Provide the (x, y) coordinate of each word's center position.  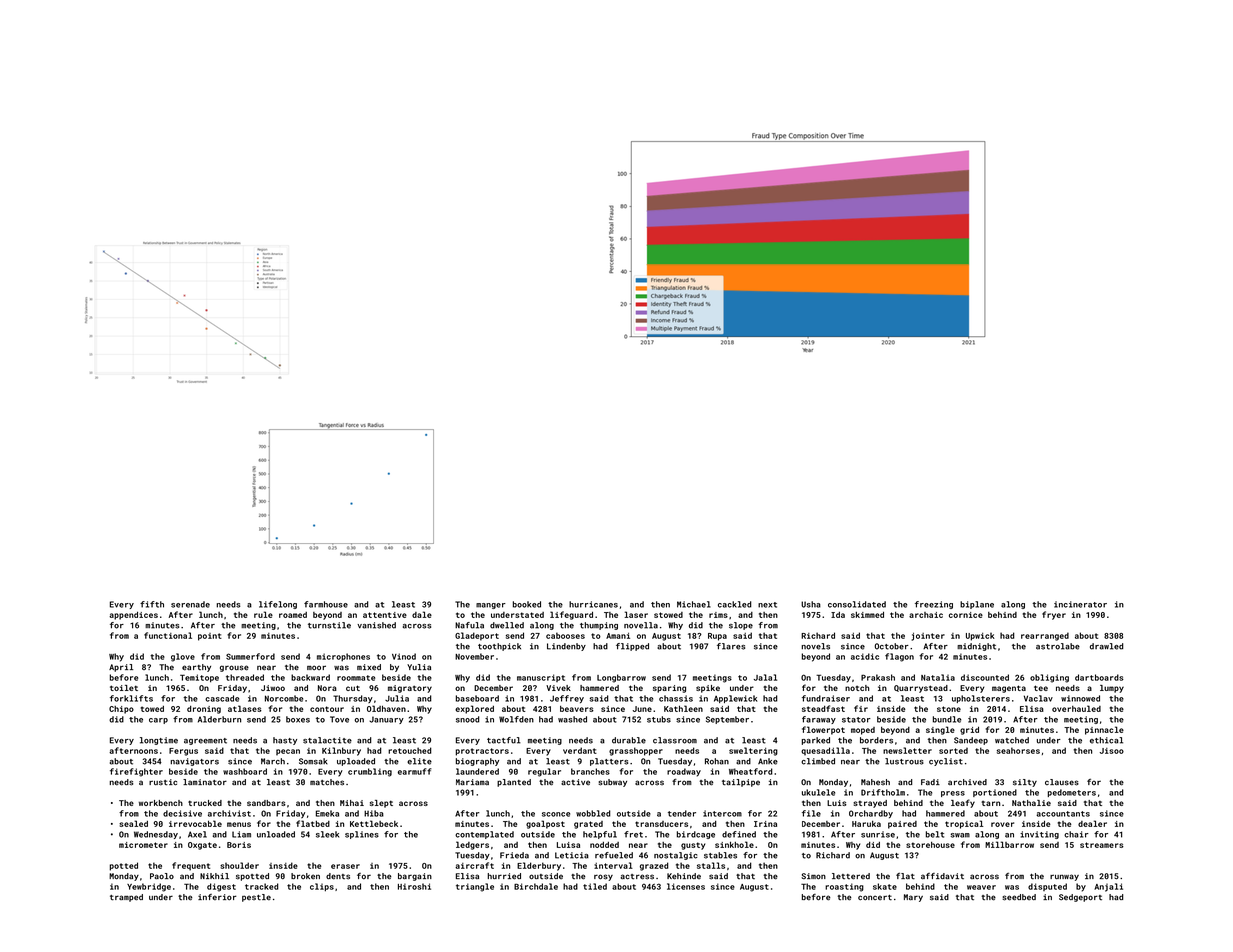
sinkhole (734, 844)
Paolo (162, 876)
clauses (1062, 782)
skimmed (867, 614)
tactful (504, 740)
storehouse (930, 845)
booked (527, 604)
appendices (133, 615)
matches (327, 782)
